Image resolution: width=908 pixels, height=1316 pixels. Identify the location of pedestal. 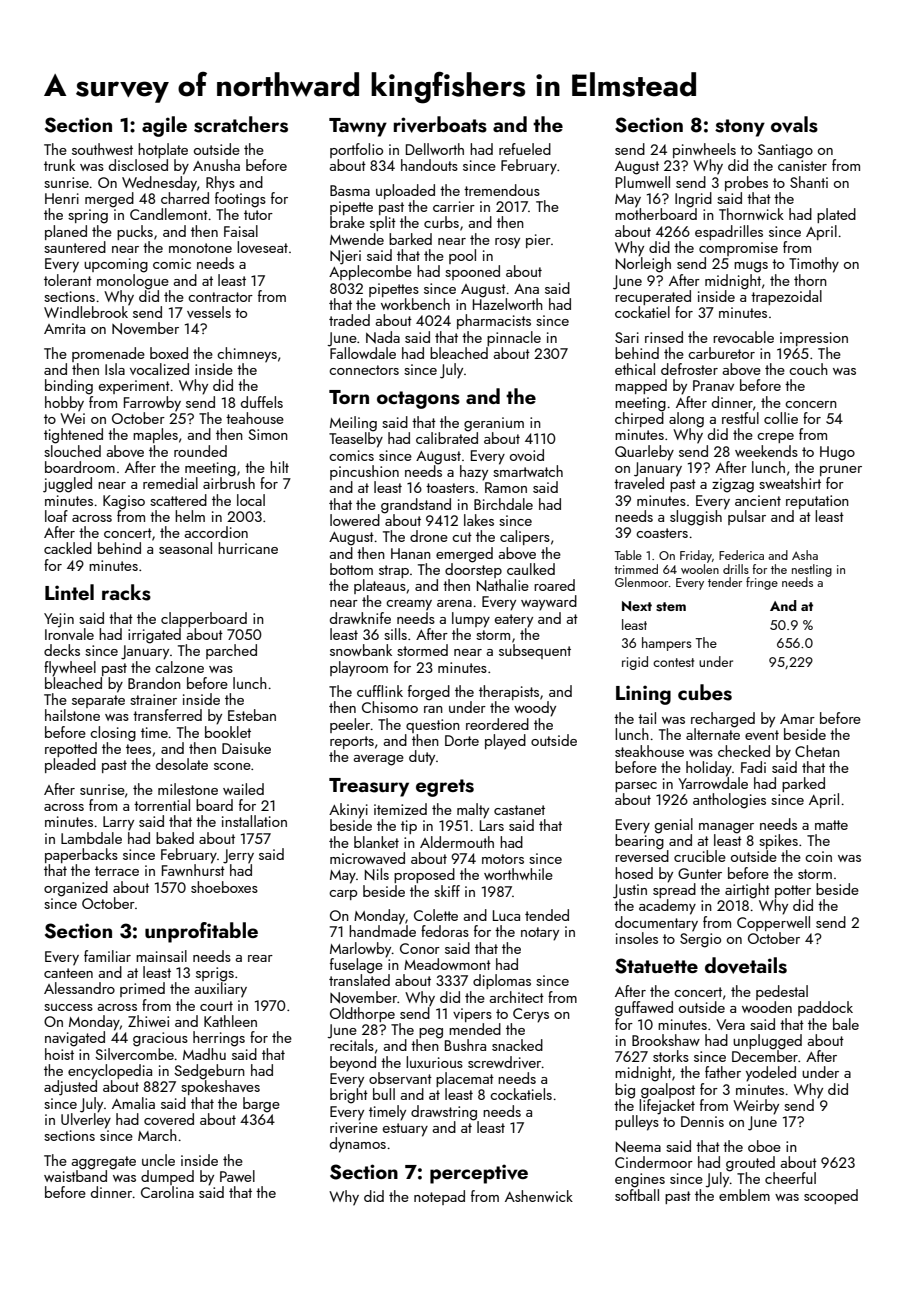
(782, 992).
